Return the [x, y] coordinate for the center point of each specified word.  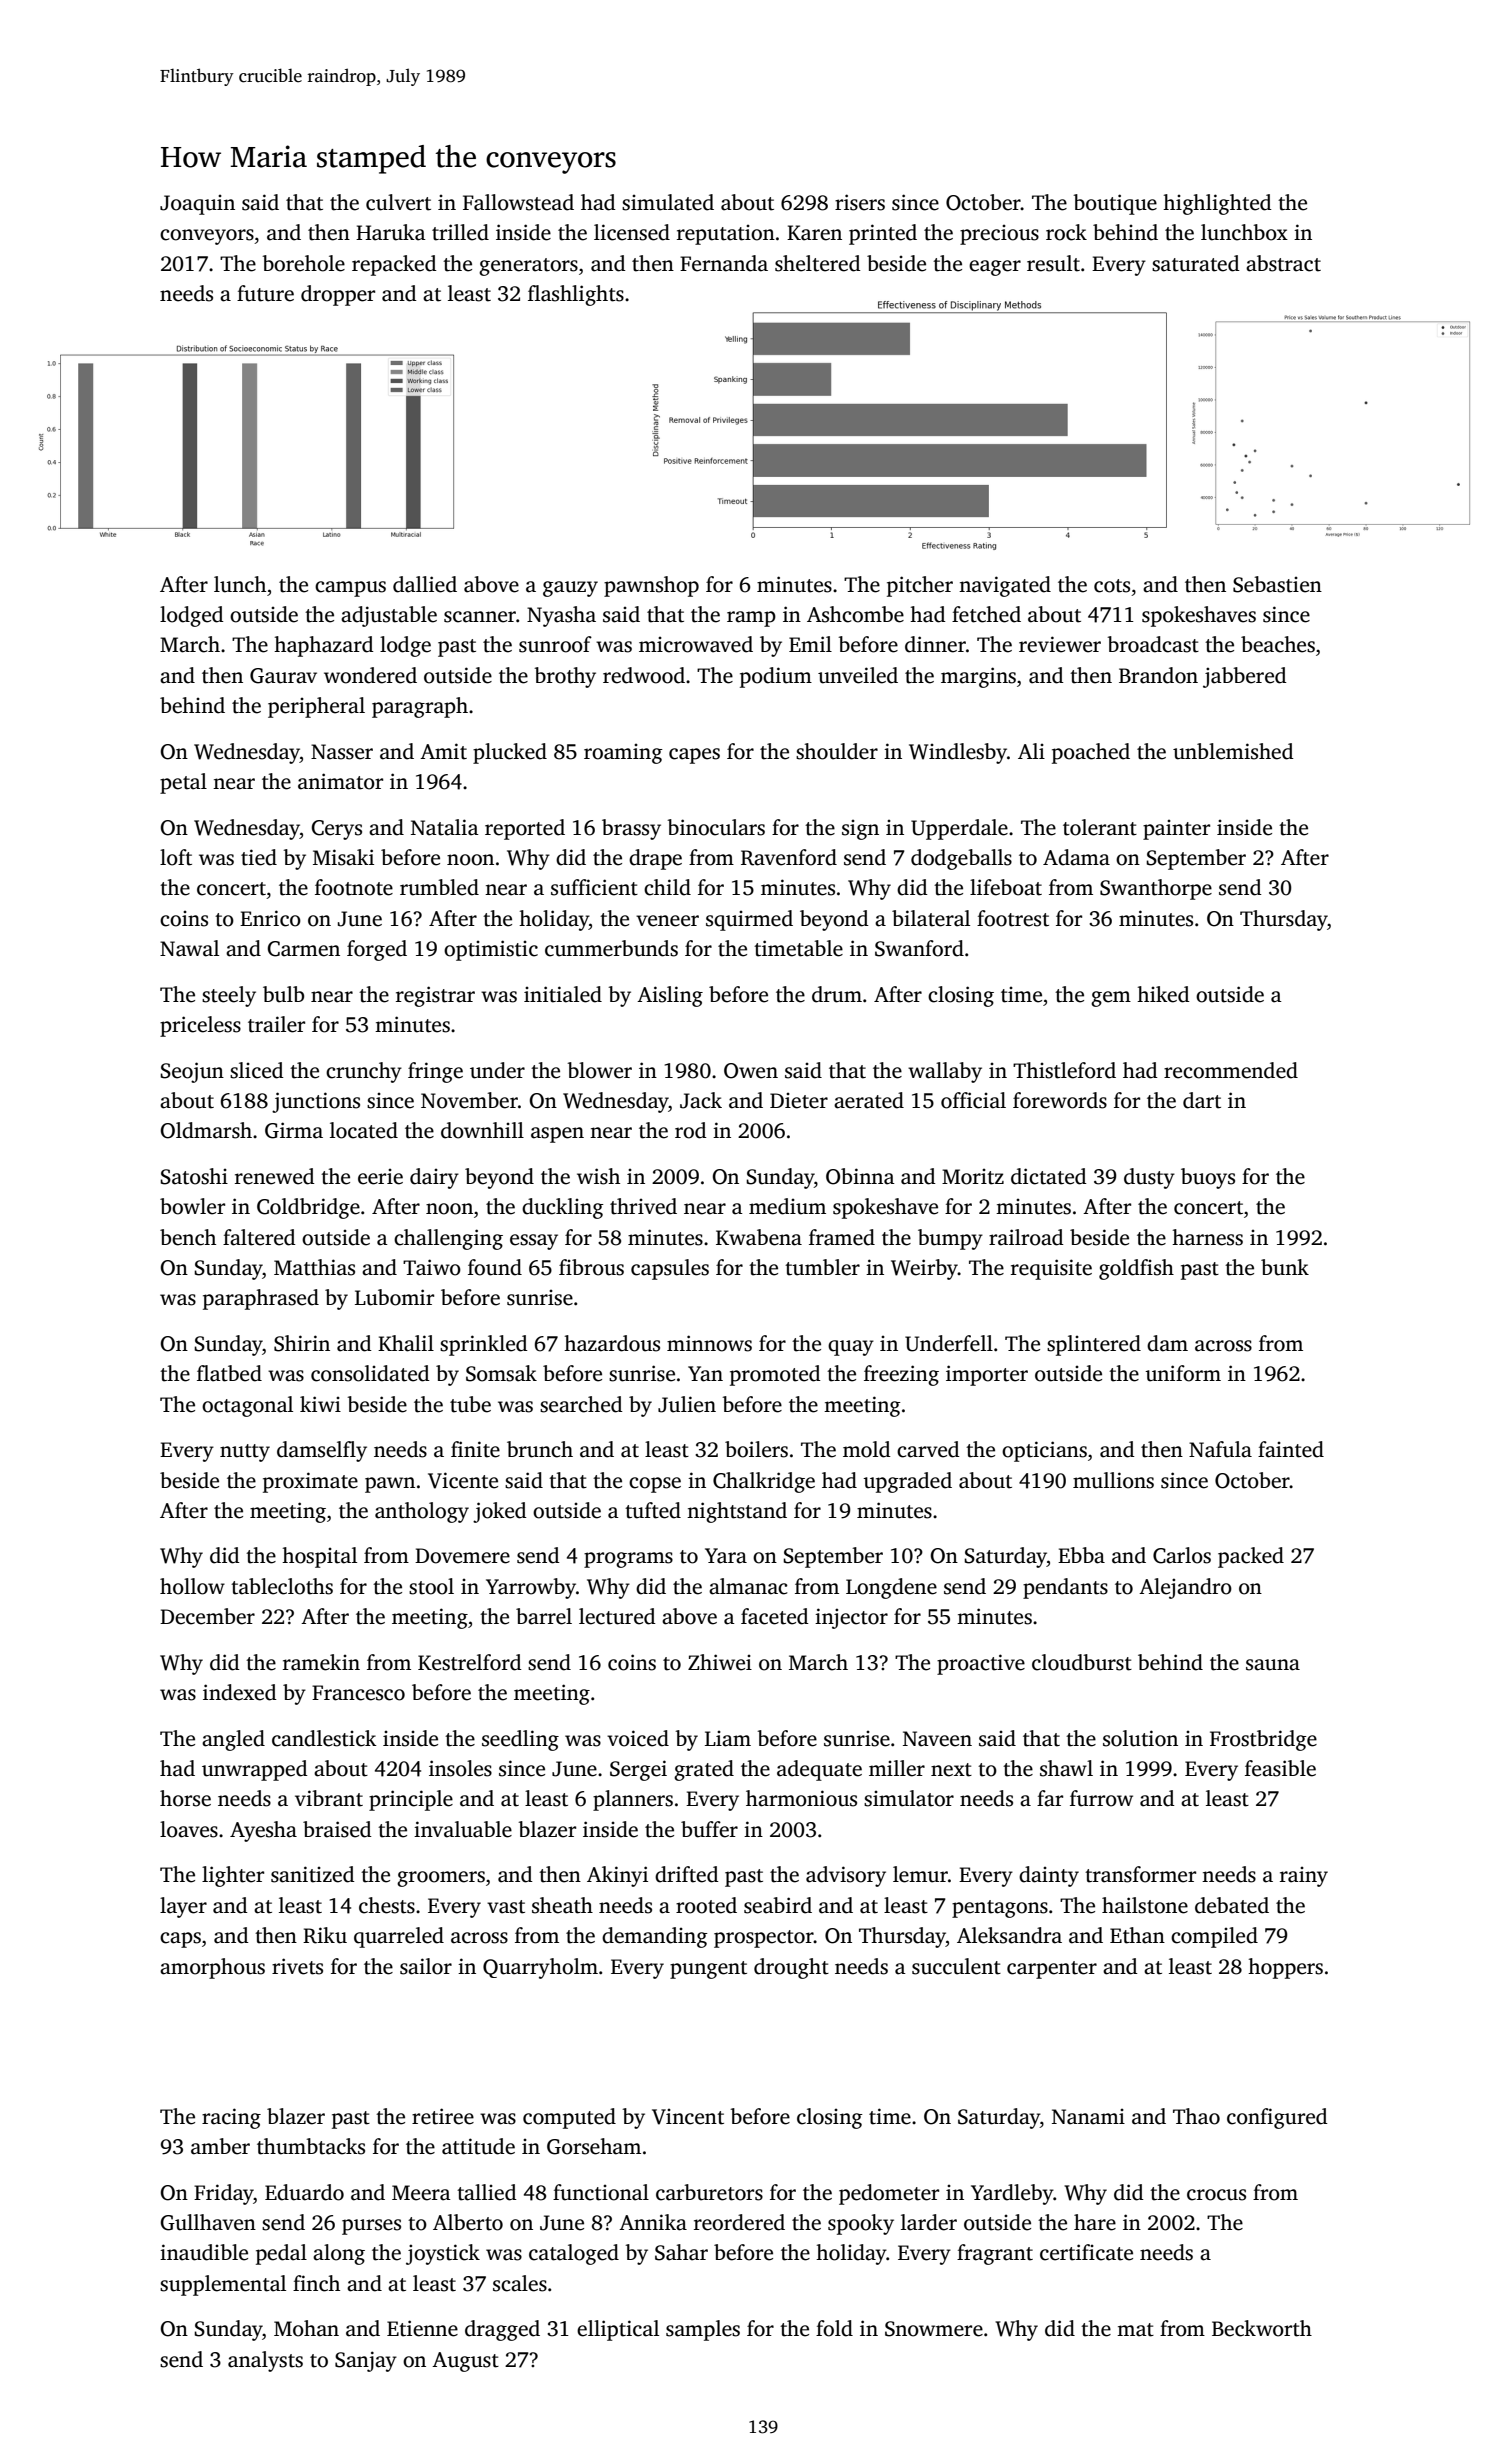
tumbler [822, 1267]
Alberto [468, 2222]
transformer [1140, 1874]
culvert [398, 202]
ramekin [321, 1662]
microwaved [696, 644]
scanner [480, 617]
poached [1091, 753]
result [1053, 263]
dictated [1049, 1176]
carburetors [709, 2192]
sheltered [818, 263]
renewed [275, 1176]
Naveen [937, 1739]
